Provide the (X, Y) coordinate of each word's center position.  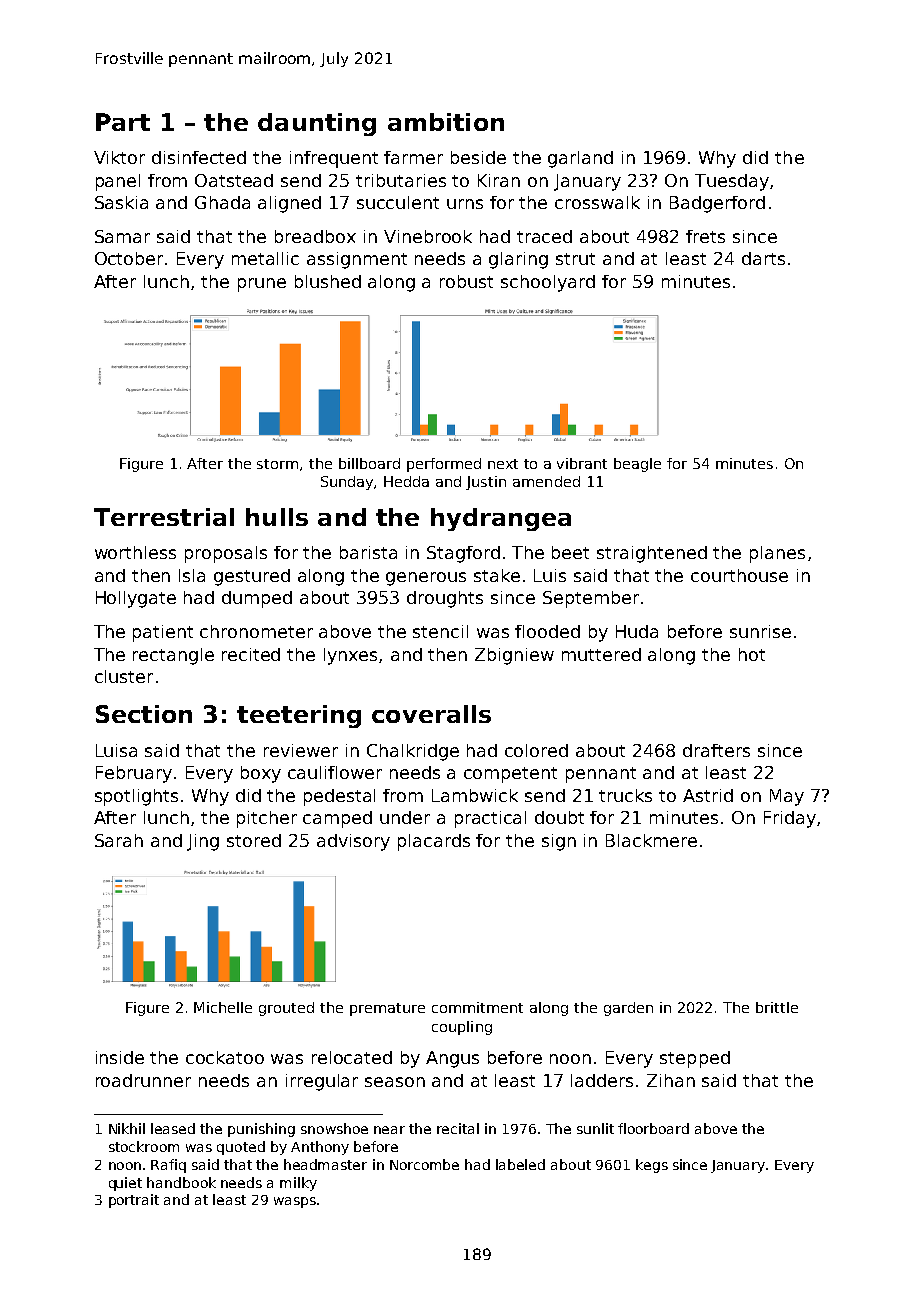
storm (277, 464)
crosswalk (597, 202)
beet (570, 552)
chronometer (256, 631)
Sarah (119, 840)
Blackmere (651, 840)
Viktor (119, 157)
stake (497, 575)
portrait (134, 1201)
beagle (637, 465)
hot (752, 654)
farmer (413, 157)
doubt (559, 817)
